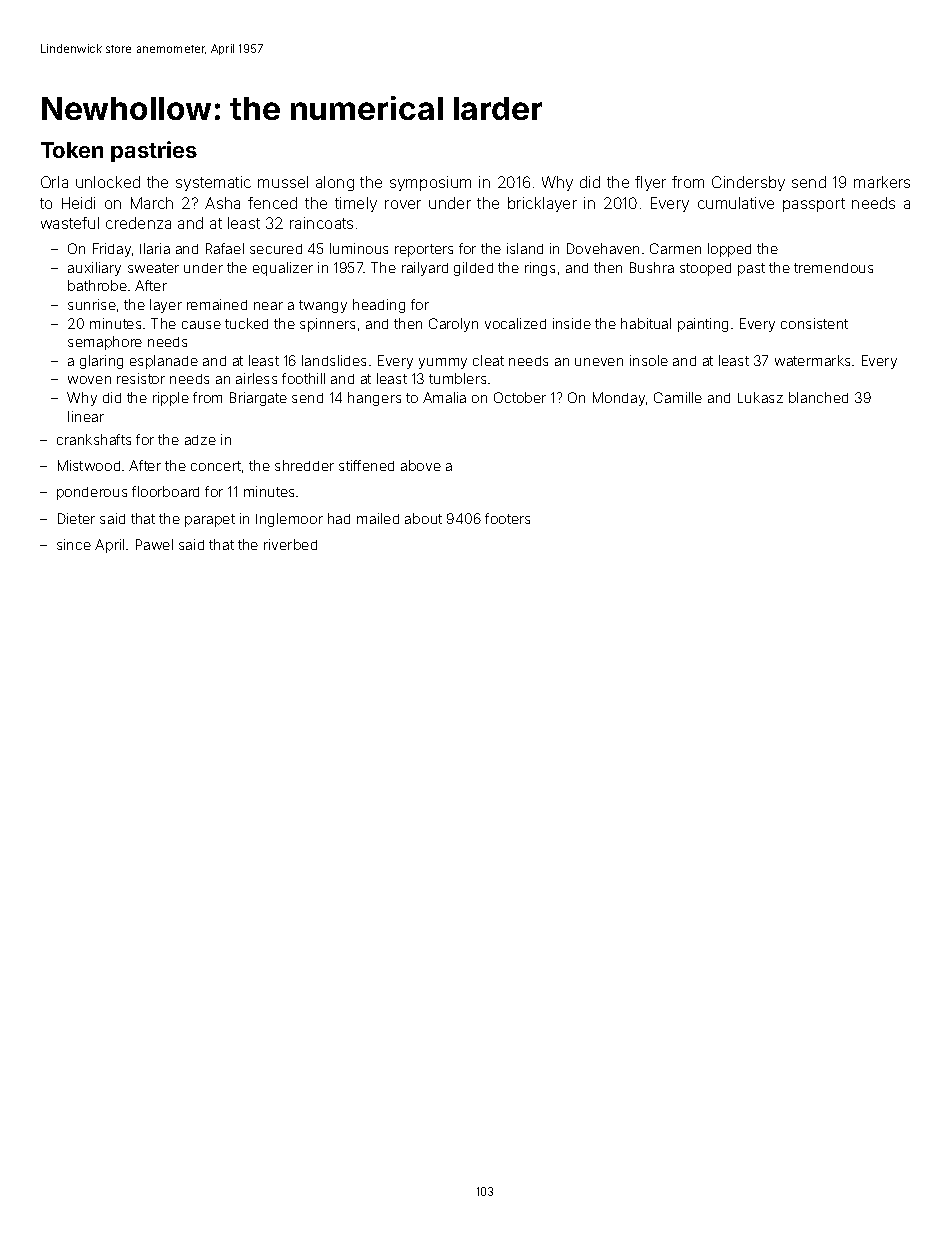 The height and width of the screenshot is (1233, 952). Describe the element at coordinates (748, 183) in the screenshot. I see `Cindersby` at that location.
